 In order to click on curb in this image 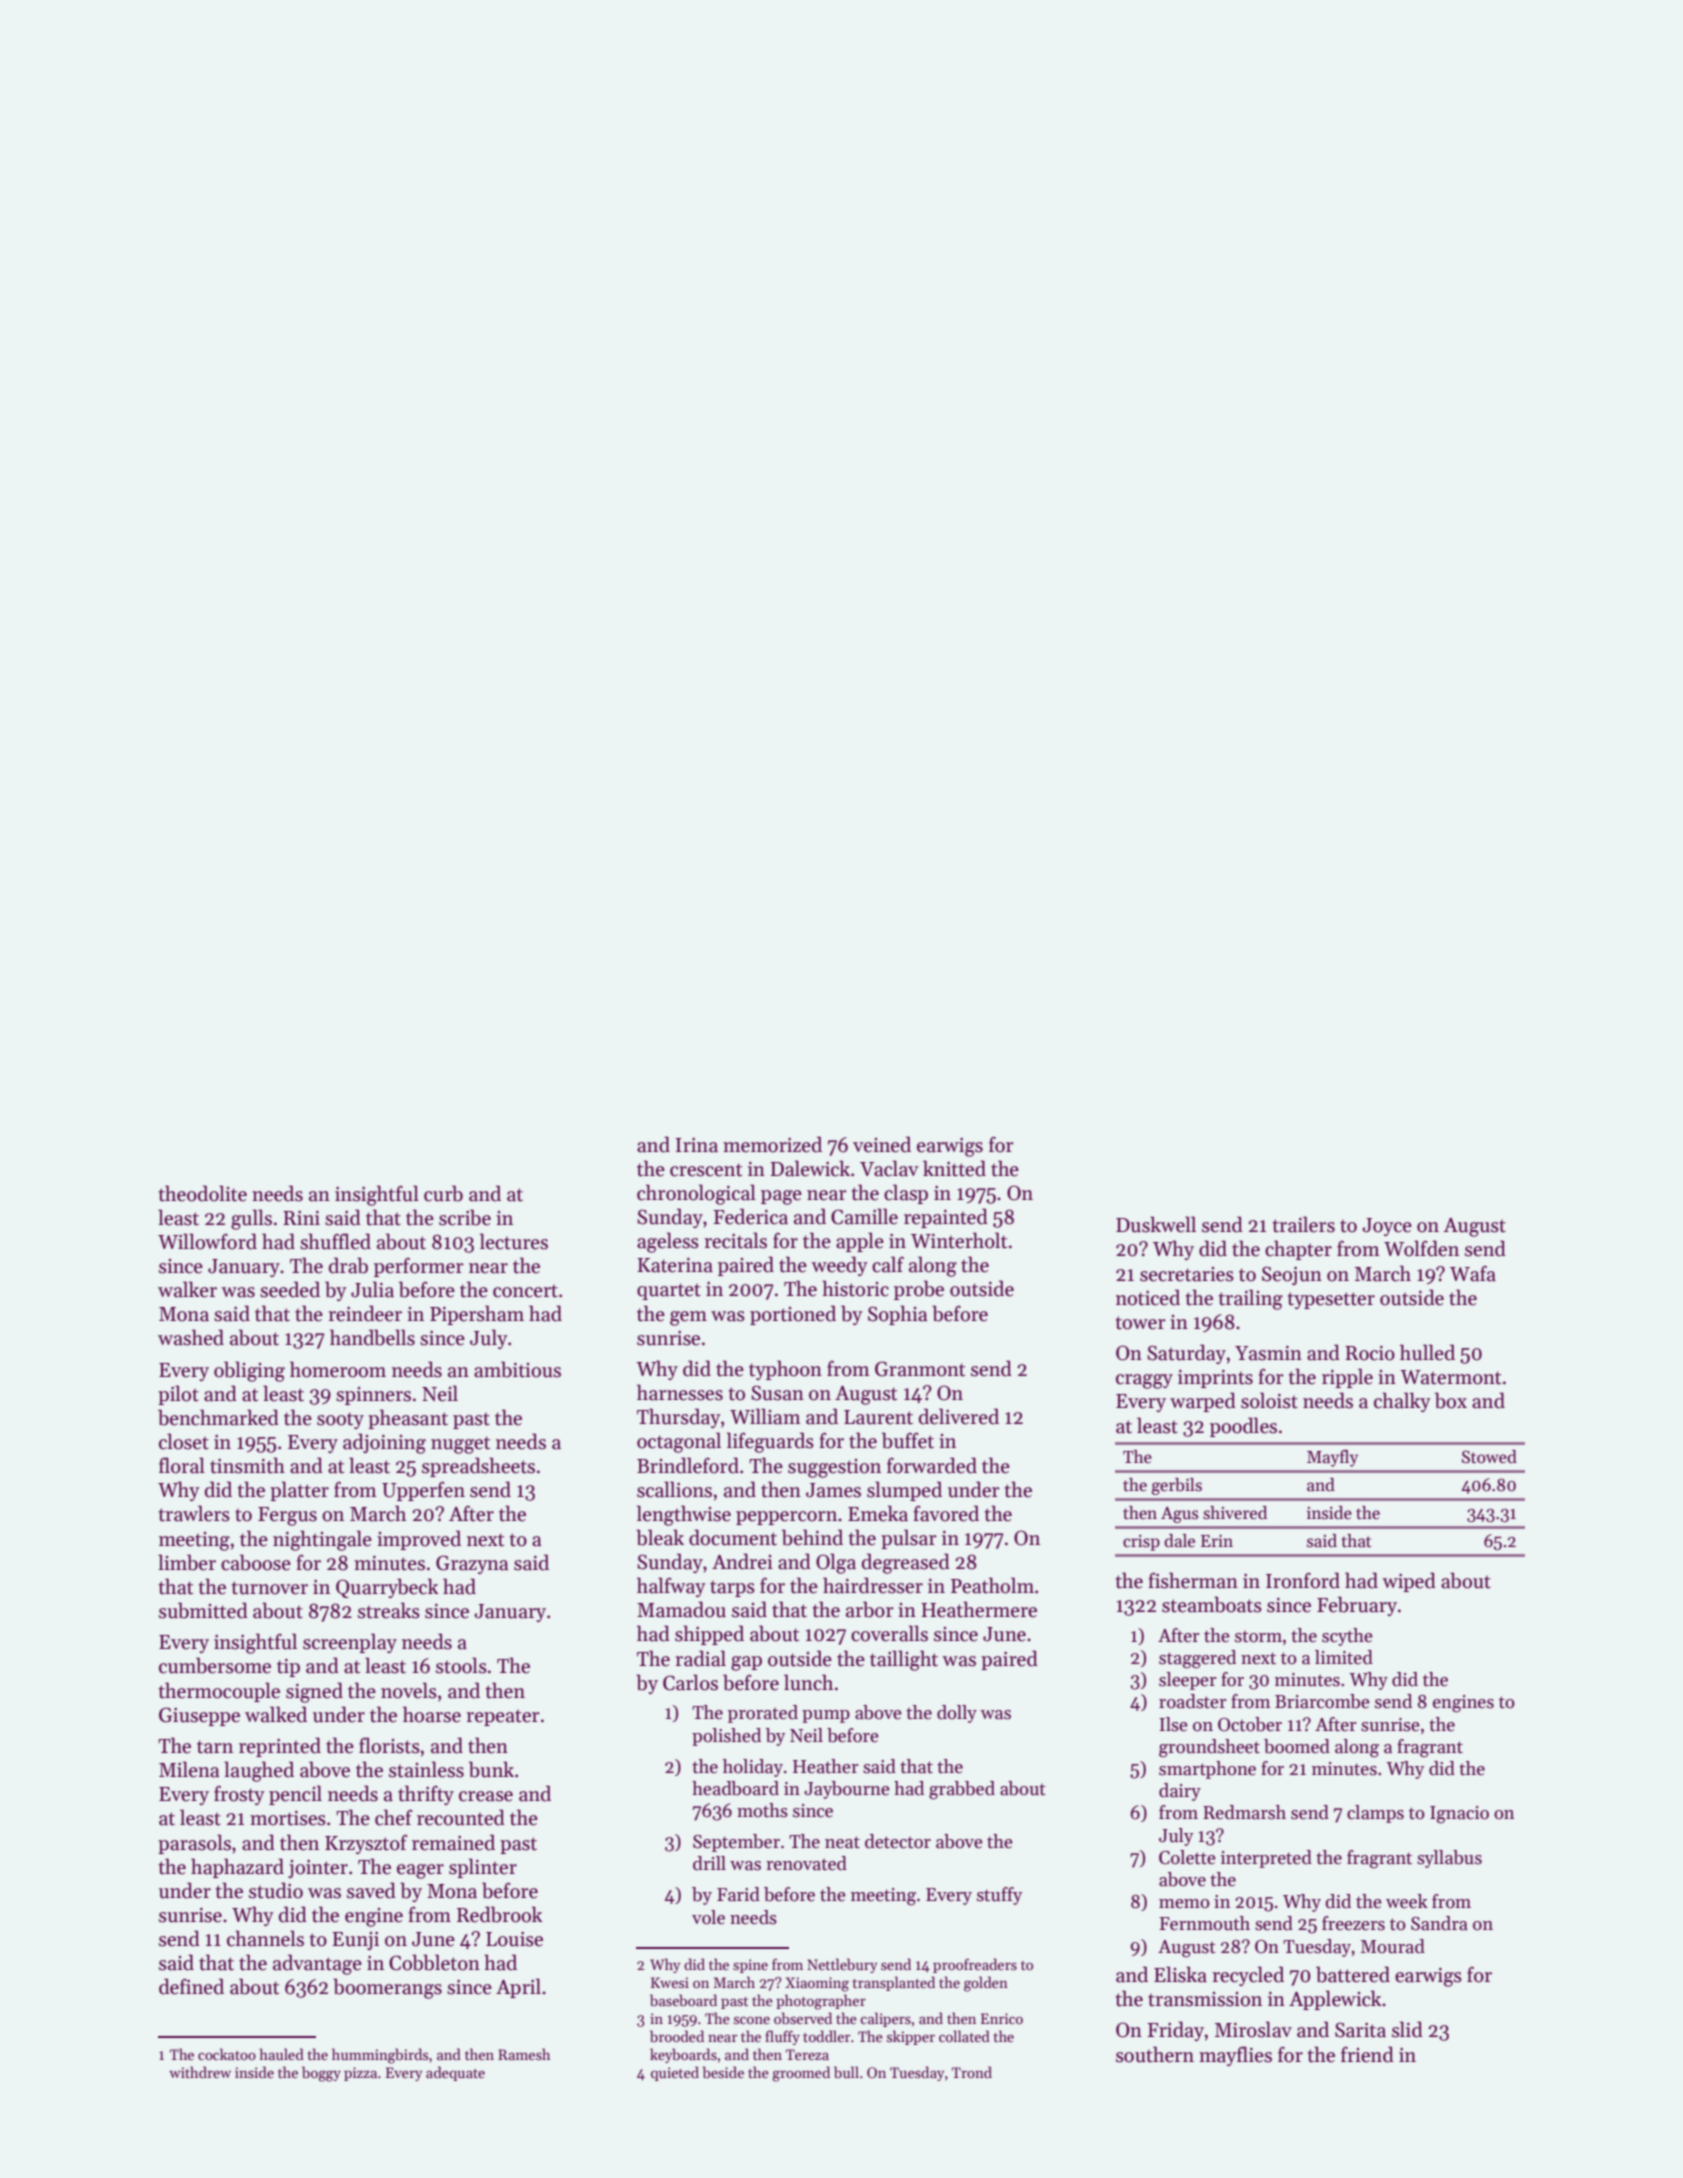, I will do `click(443, 1193)`.
